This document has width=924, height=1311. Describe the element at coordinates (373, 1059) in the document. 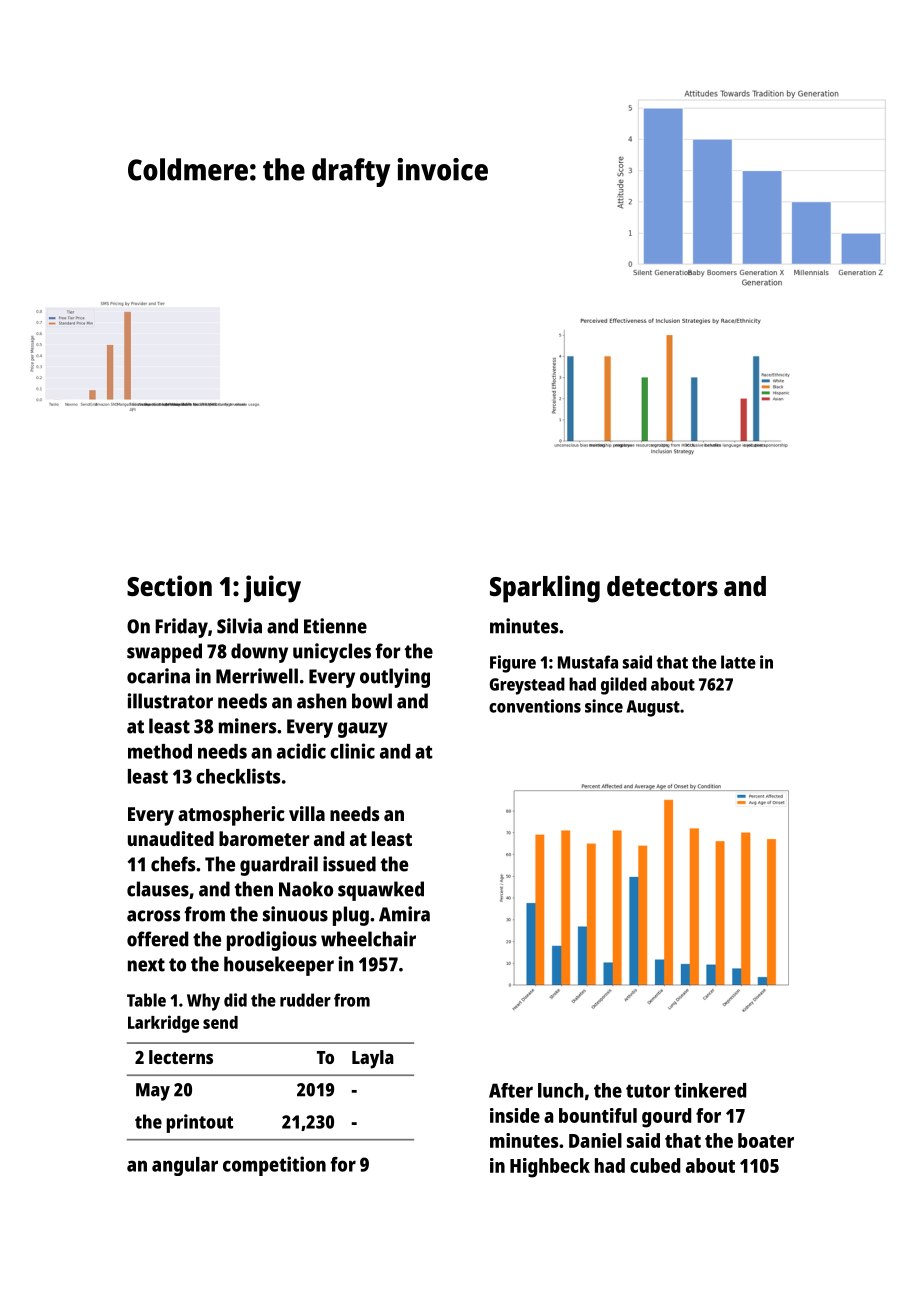

I see `Layla` at that location.
